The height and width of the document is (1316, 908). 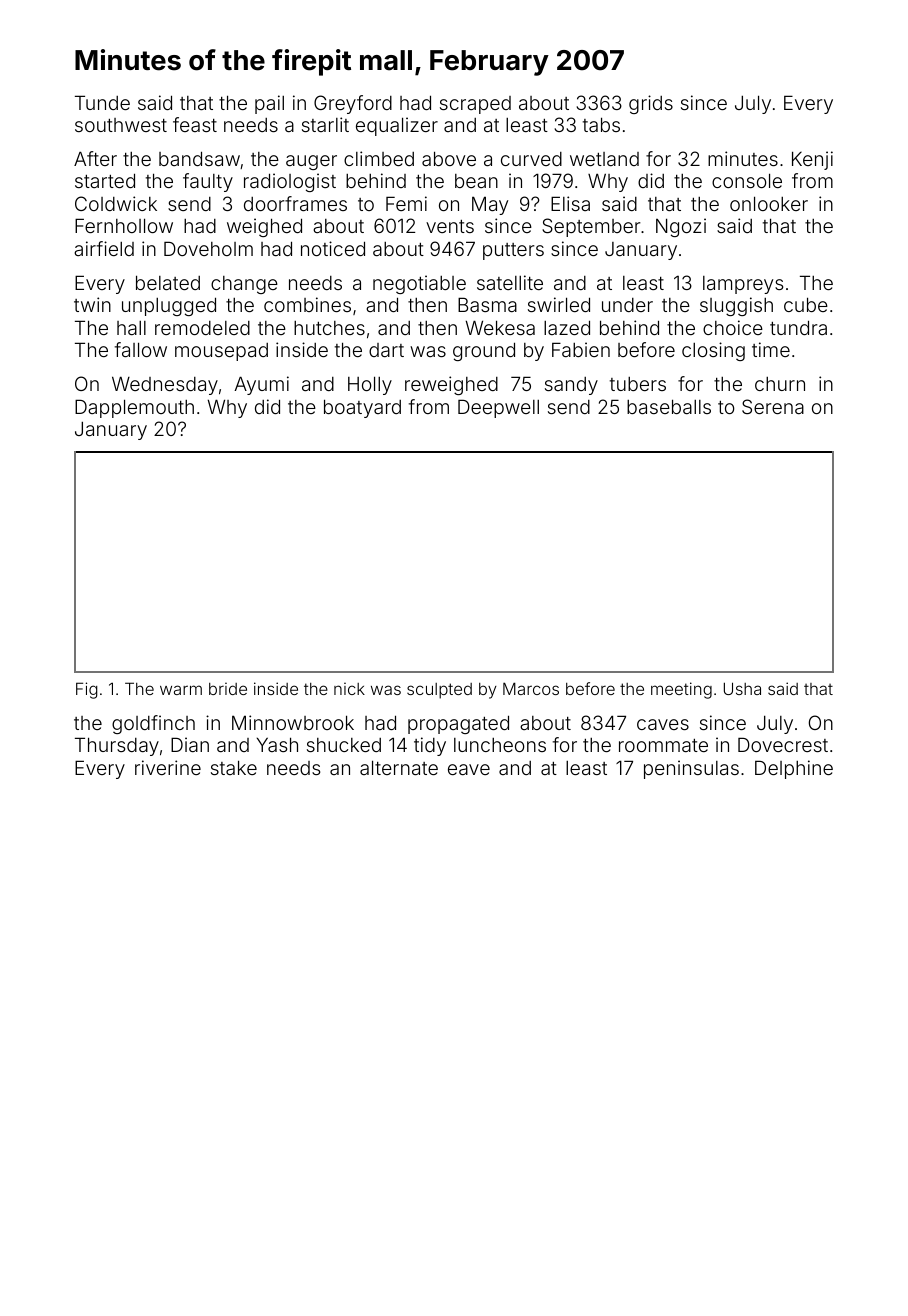 What do you see at coordinates (669, 406) in the document?
I see `baseballs` at bounding box center [669, 406].
